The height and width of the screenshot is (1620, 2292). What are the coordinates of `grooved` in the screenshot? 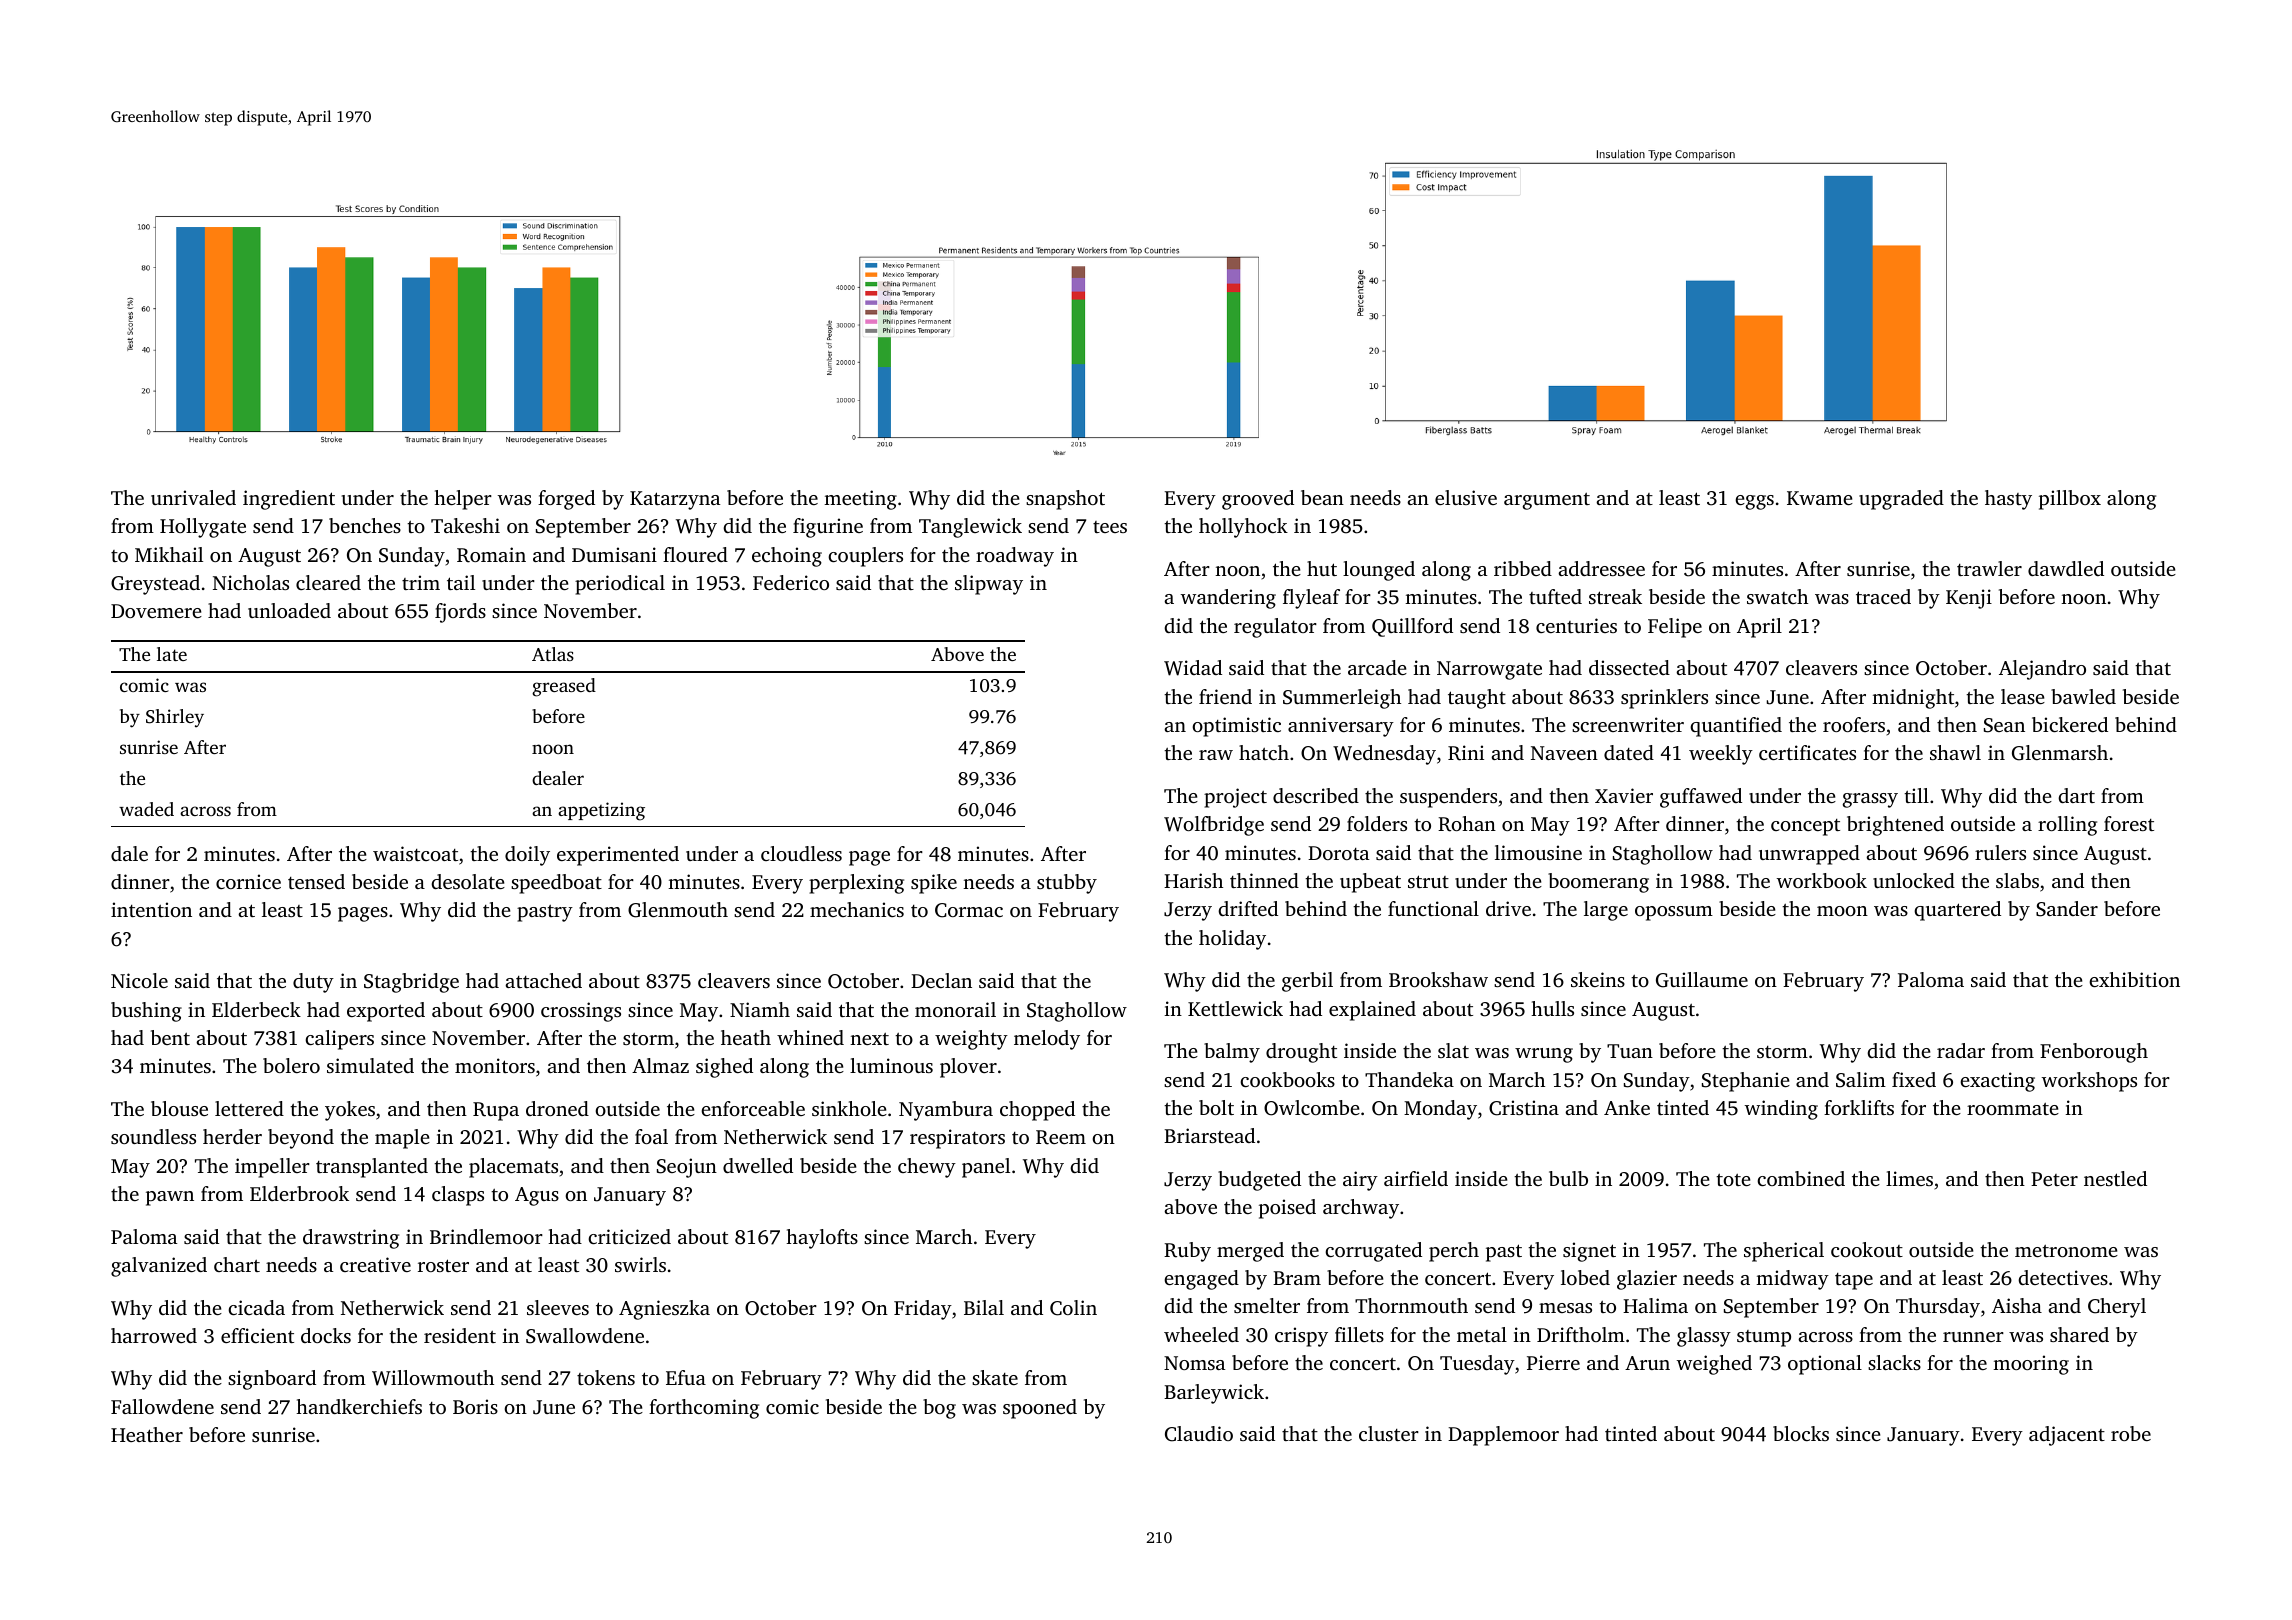 It's located at (1258, 500).
